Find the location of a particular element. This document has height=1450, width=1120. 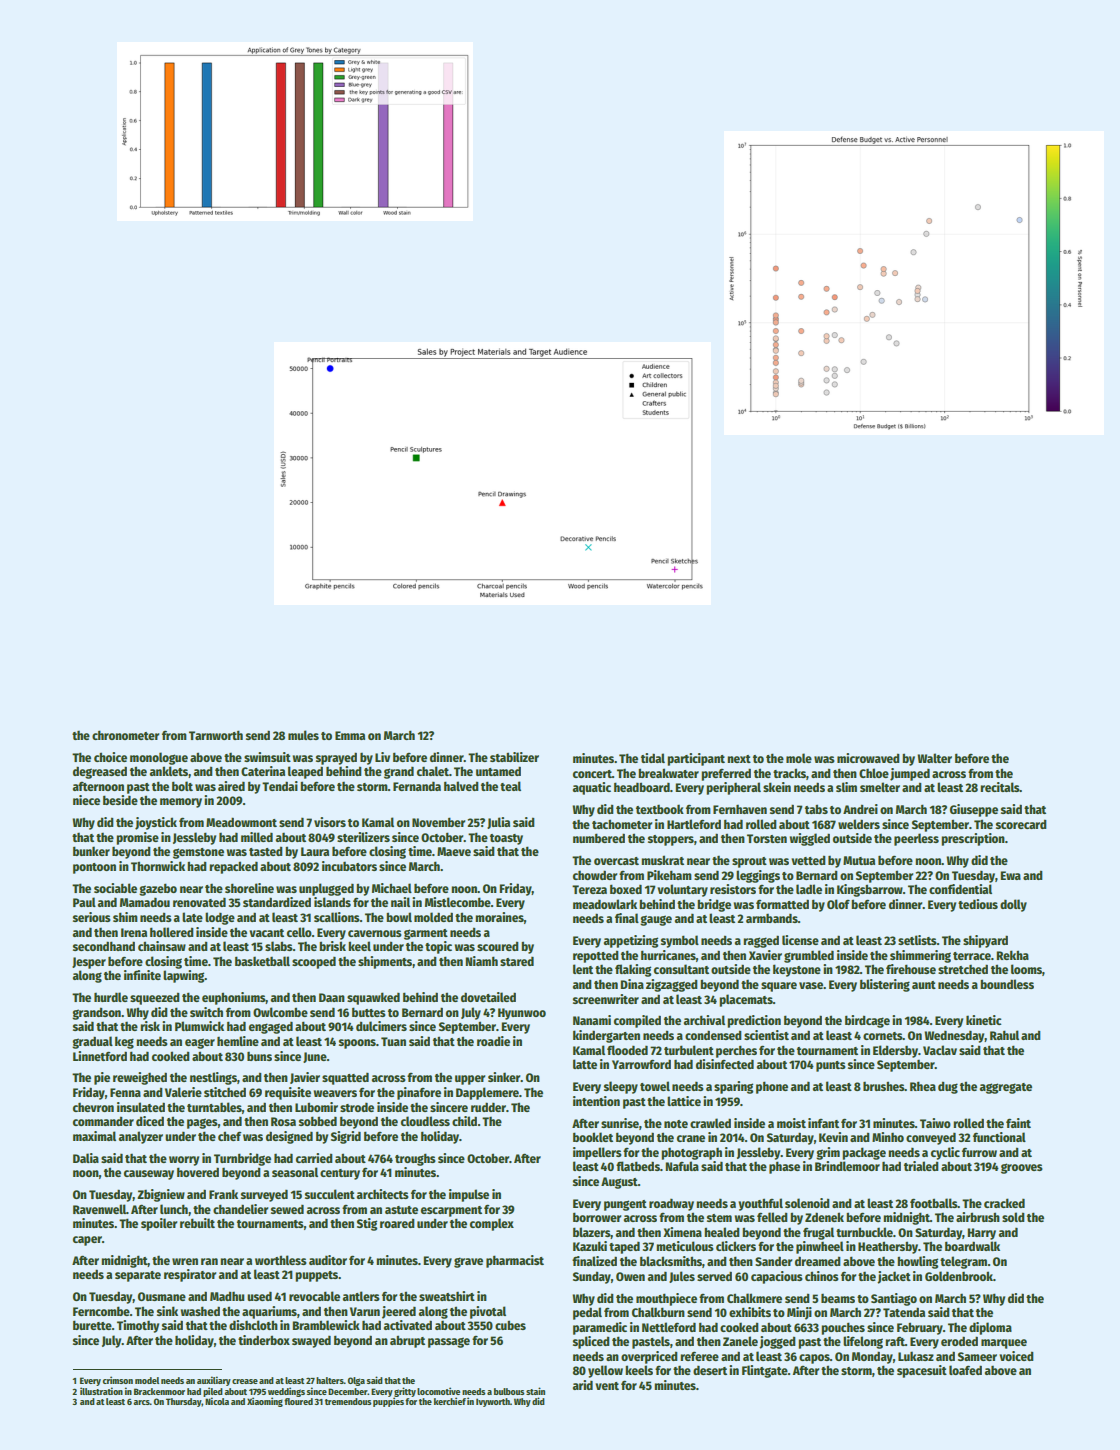

functional is located at coordinates (999, 1137).
